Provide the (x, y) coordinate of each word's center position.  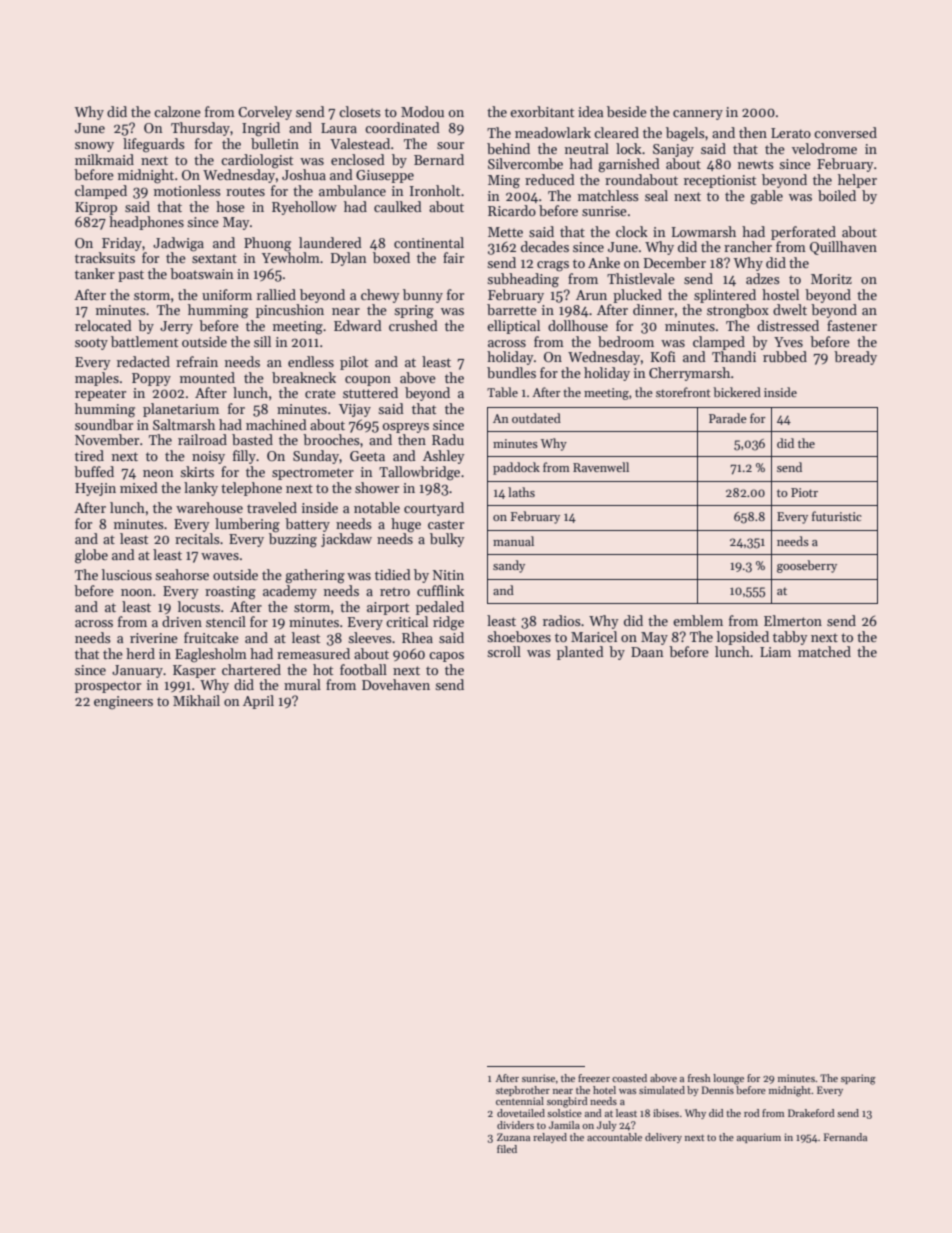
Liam (775, 652)
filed (507, 1149)
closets (360, 111)
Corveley (265, 113)
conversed (845, 132)
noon (136, 592)
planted (580, 653)
